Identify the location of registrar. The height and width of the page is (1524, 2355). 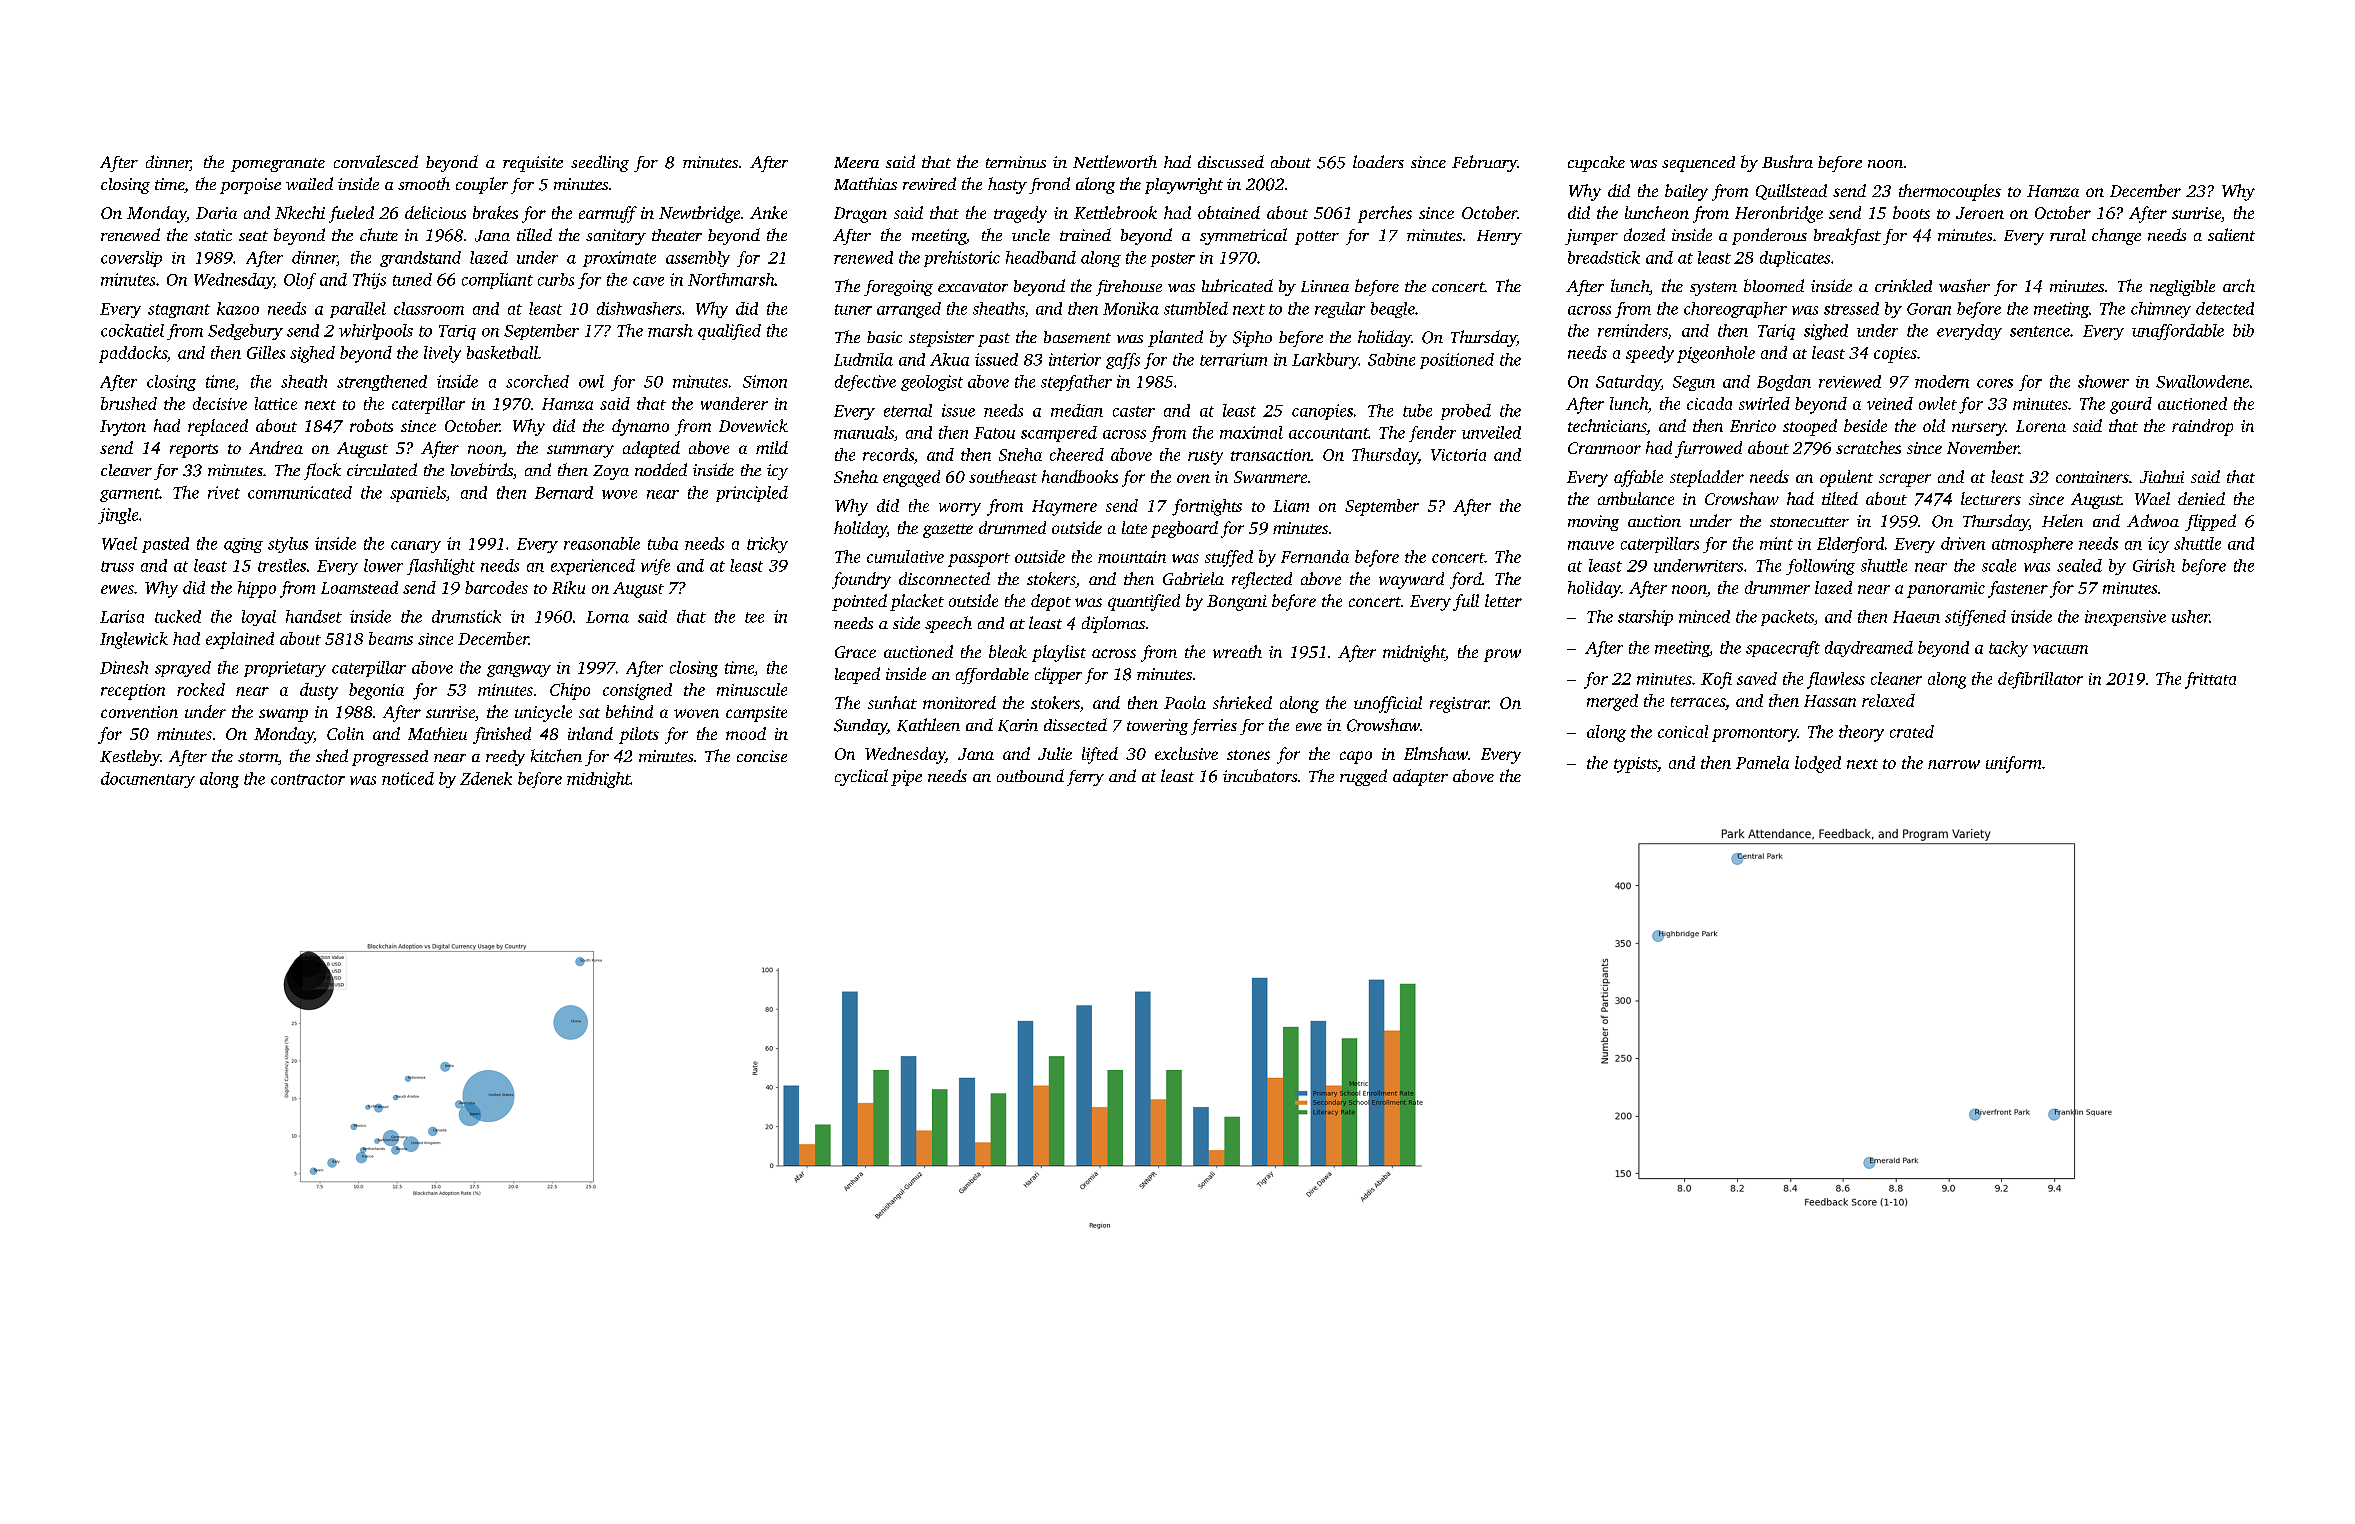
(1459, 705).
